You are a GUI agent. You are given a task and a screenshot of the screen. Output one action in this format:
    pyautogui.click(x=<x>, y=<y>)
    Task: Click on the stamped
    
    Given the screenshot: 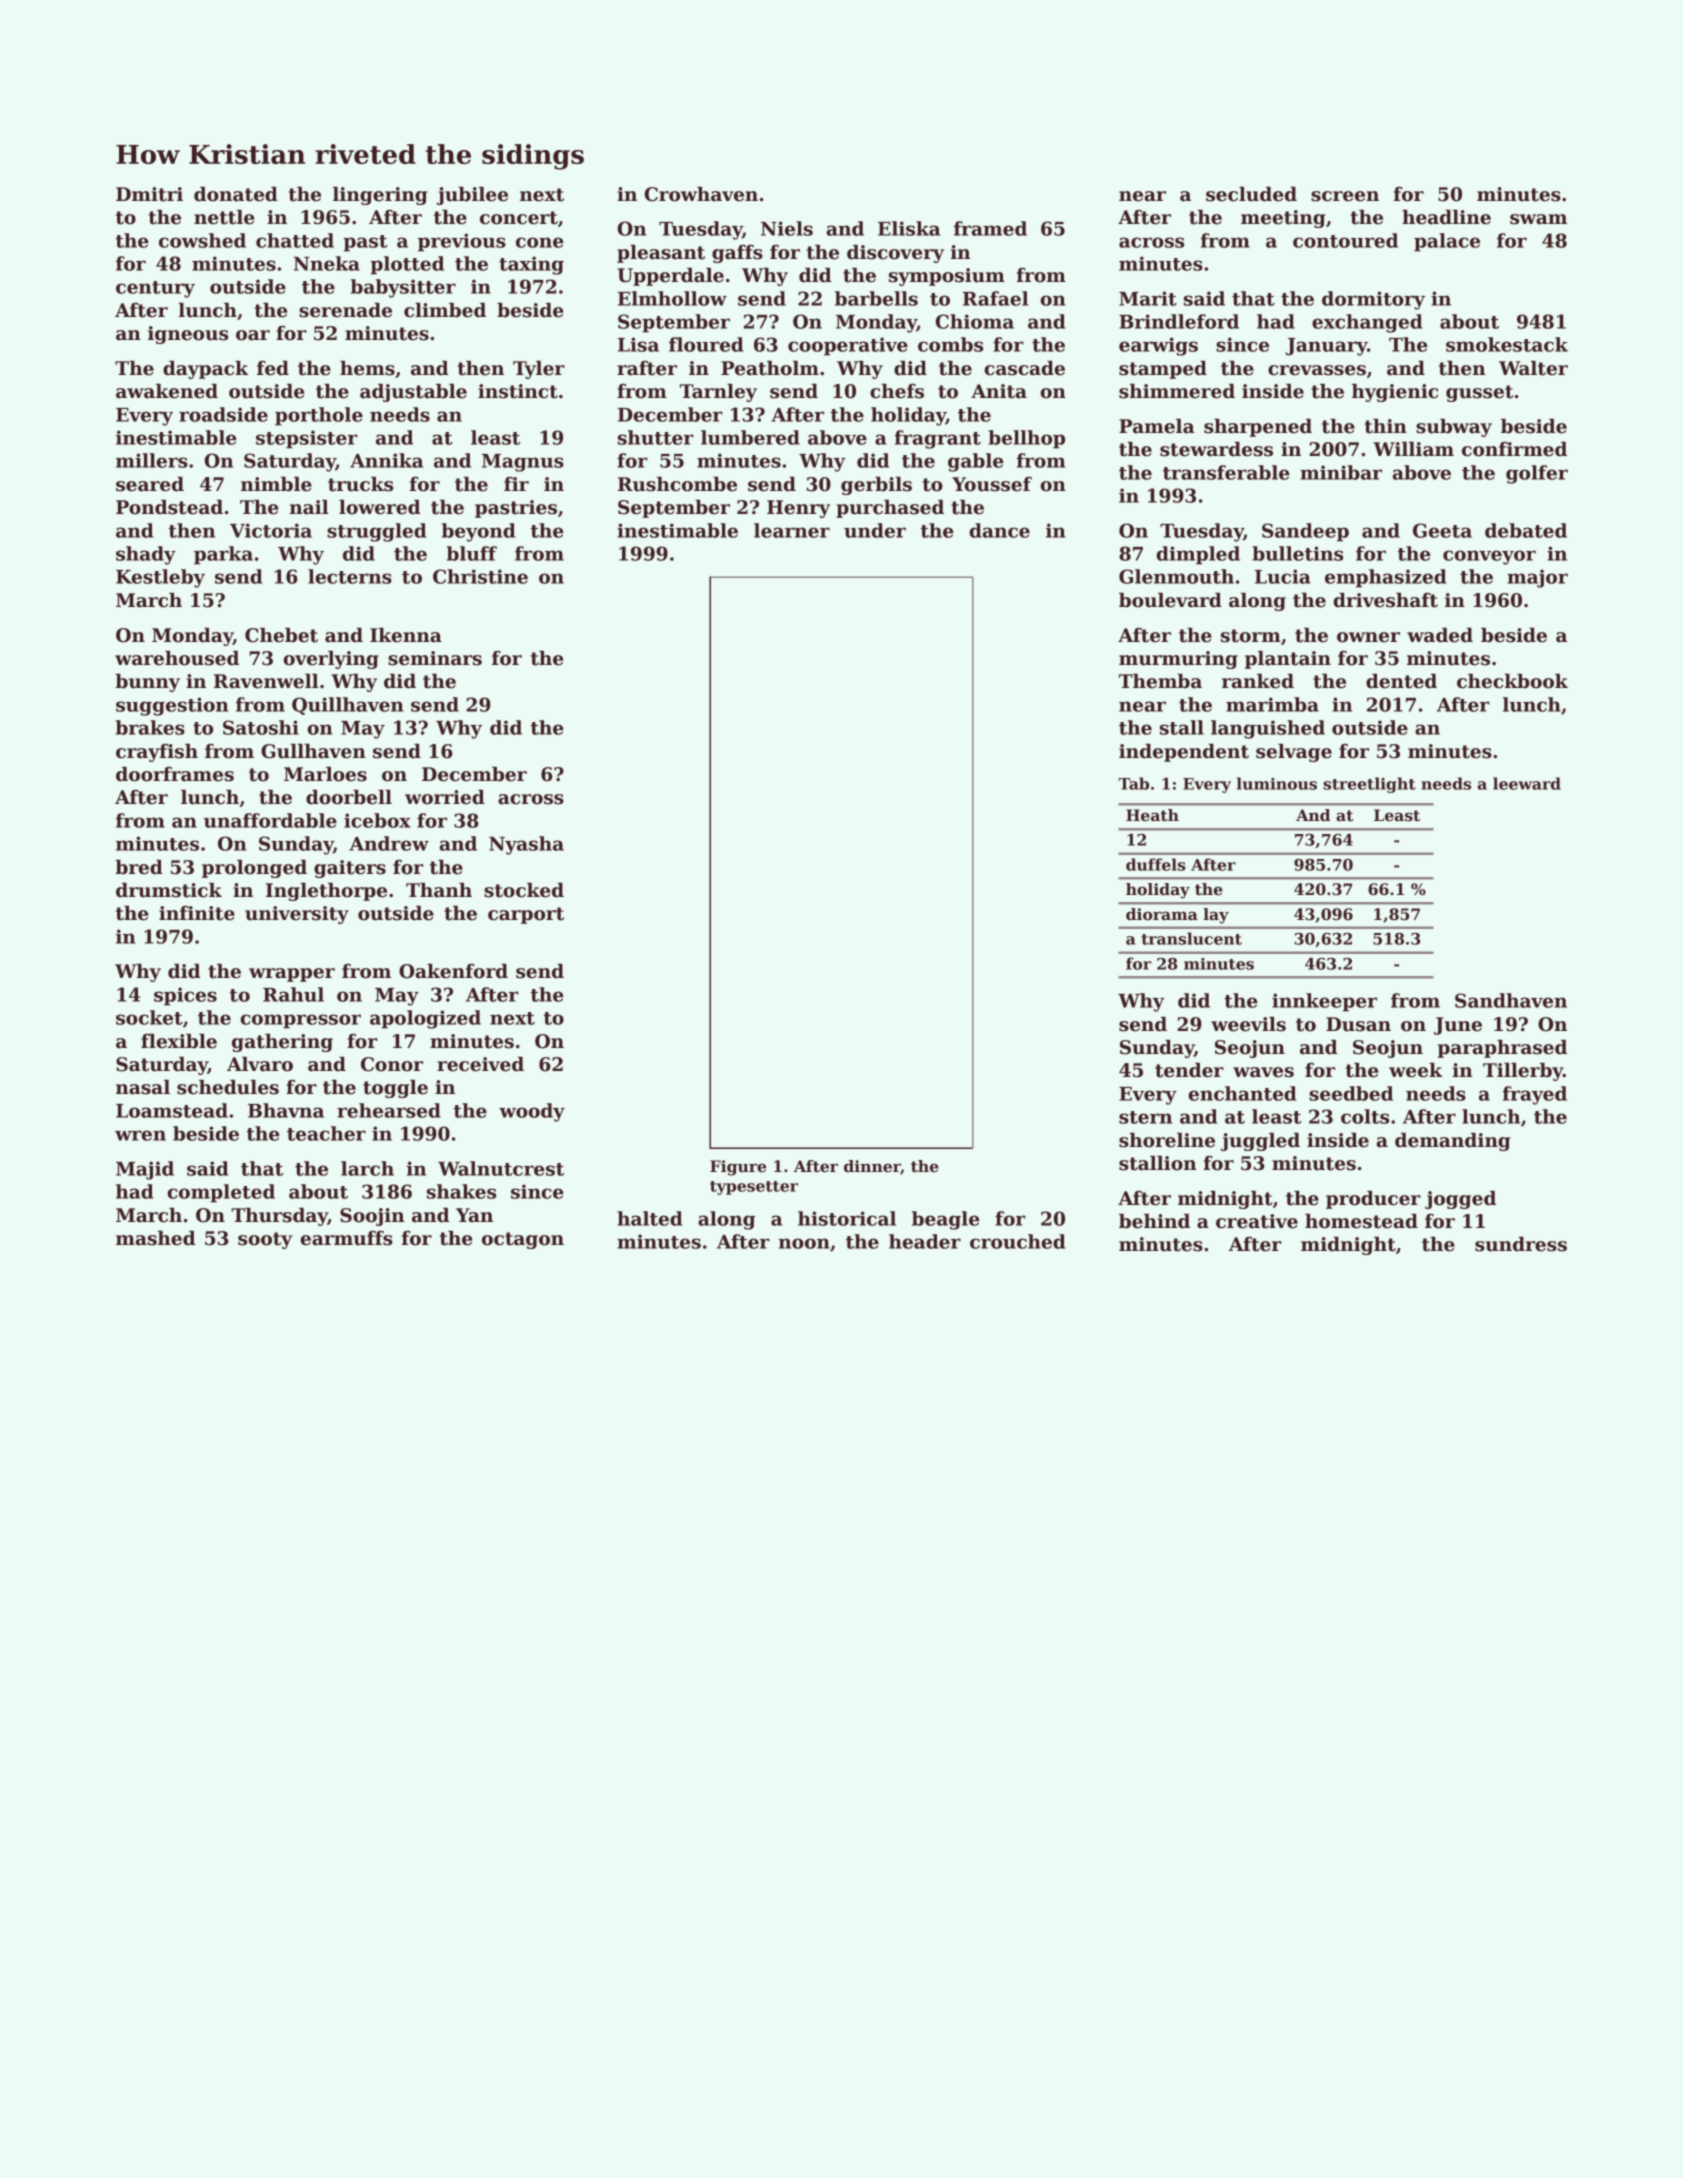 What is the action you would take?
    pyautogui.click(x=1163, y=370)
